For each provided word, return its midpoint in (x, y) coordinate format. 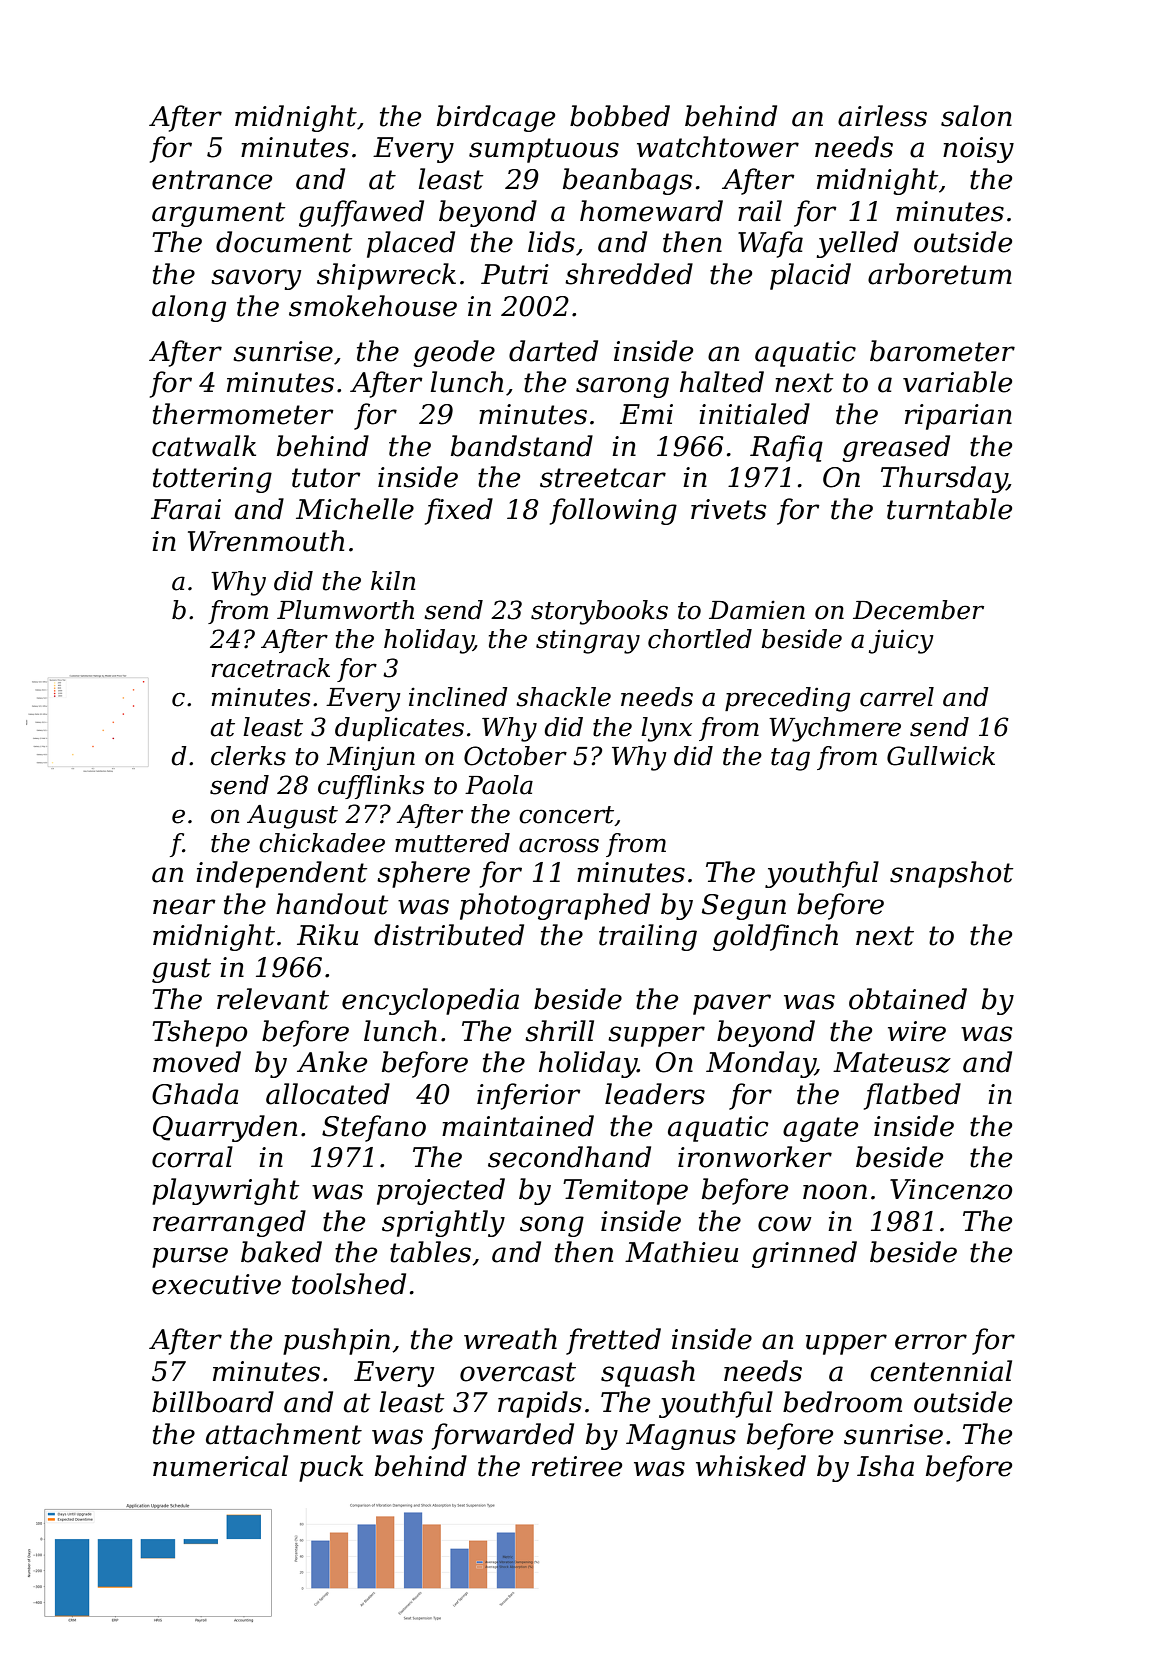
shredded (629, 274)
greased (896, 448)
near (184, 907)
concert (567, 816)
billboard (213, 1402)
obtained (908, 999)
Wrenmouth (266, 541)
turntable (949, 509)
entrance (212, 180)
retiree (577, 1466)
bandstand (522, 446)
